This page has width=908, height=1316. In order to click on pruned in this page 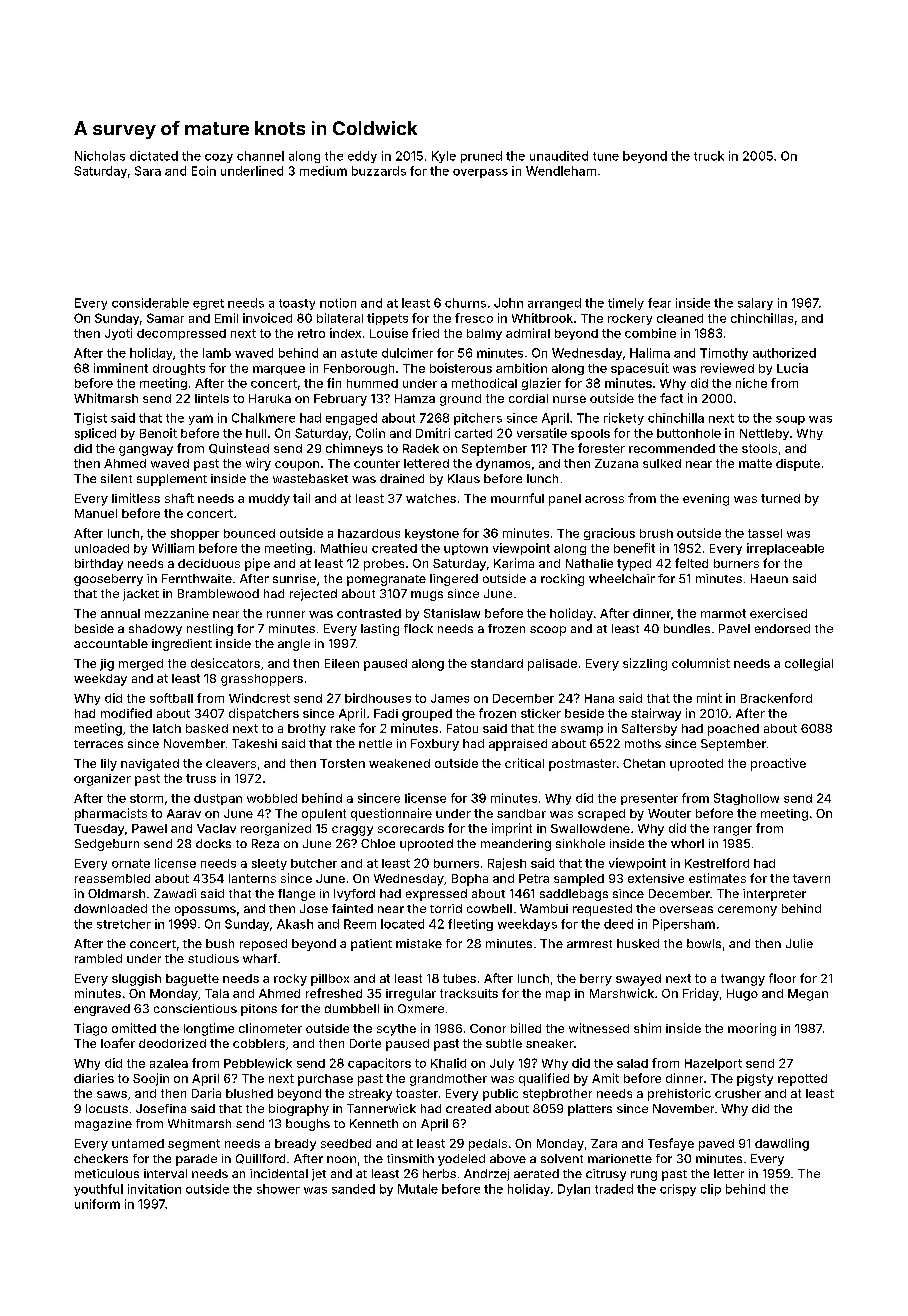, I will do `click(481, 157)`.
